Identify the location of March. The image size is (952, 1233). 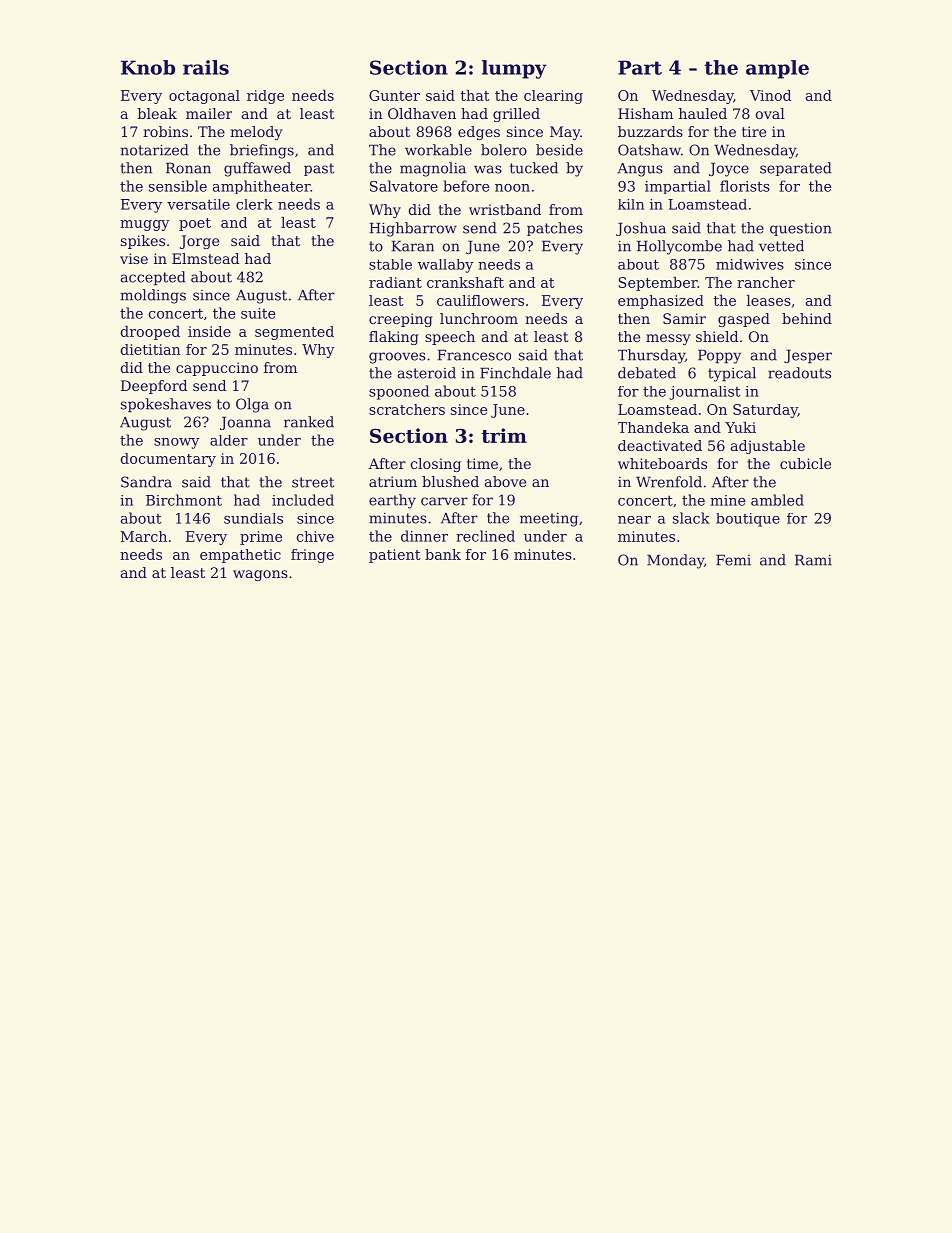
(144, 536).
